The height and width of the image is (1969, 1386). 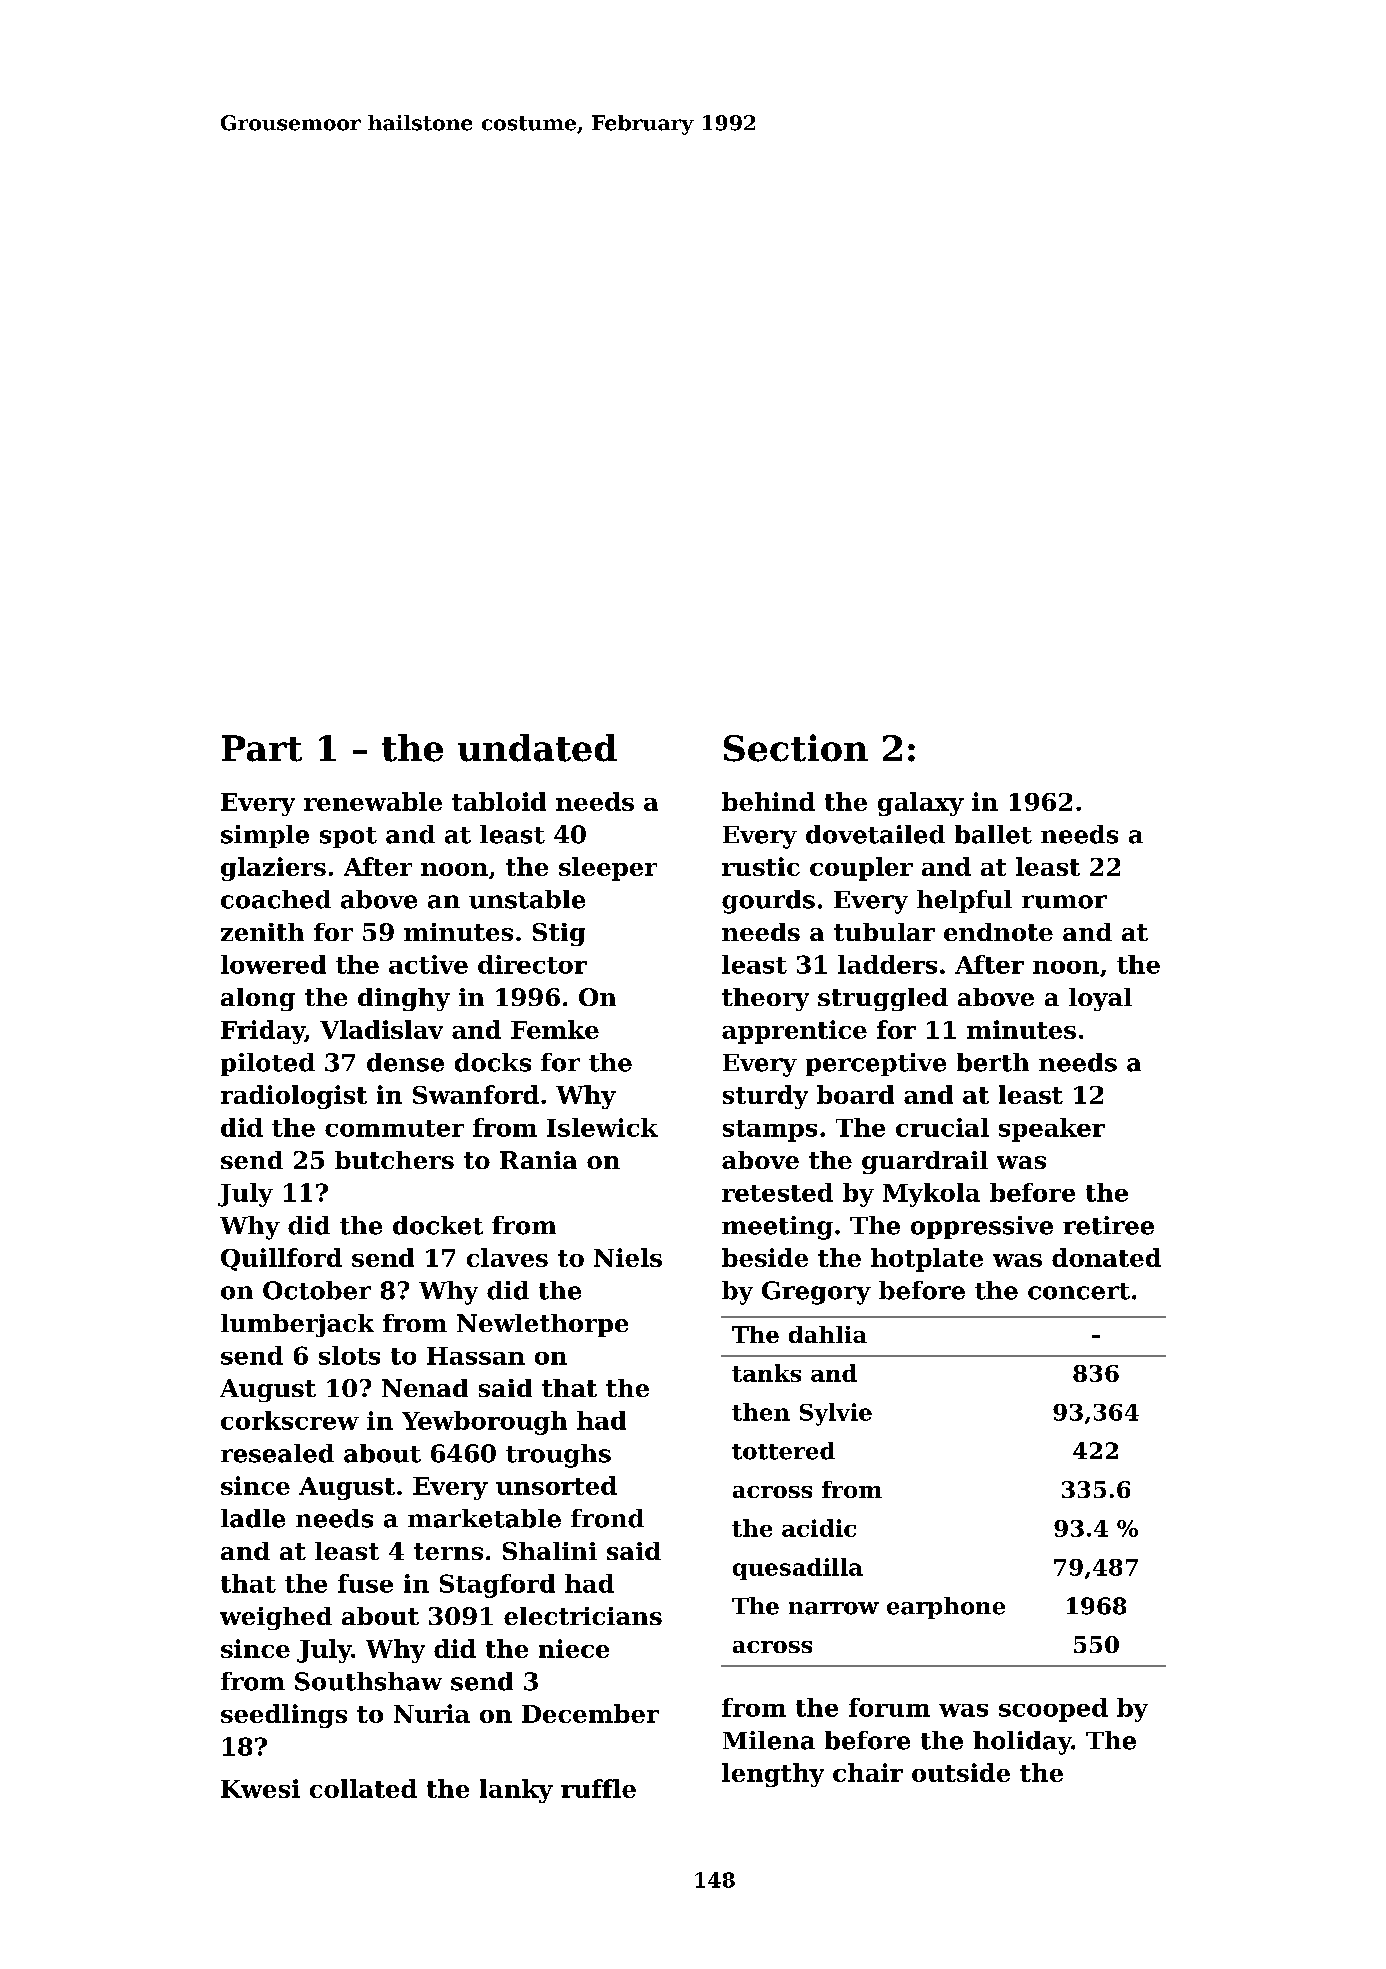 I want to click on undated, so click(x=537, y=748).
